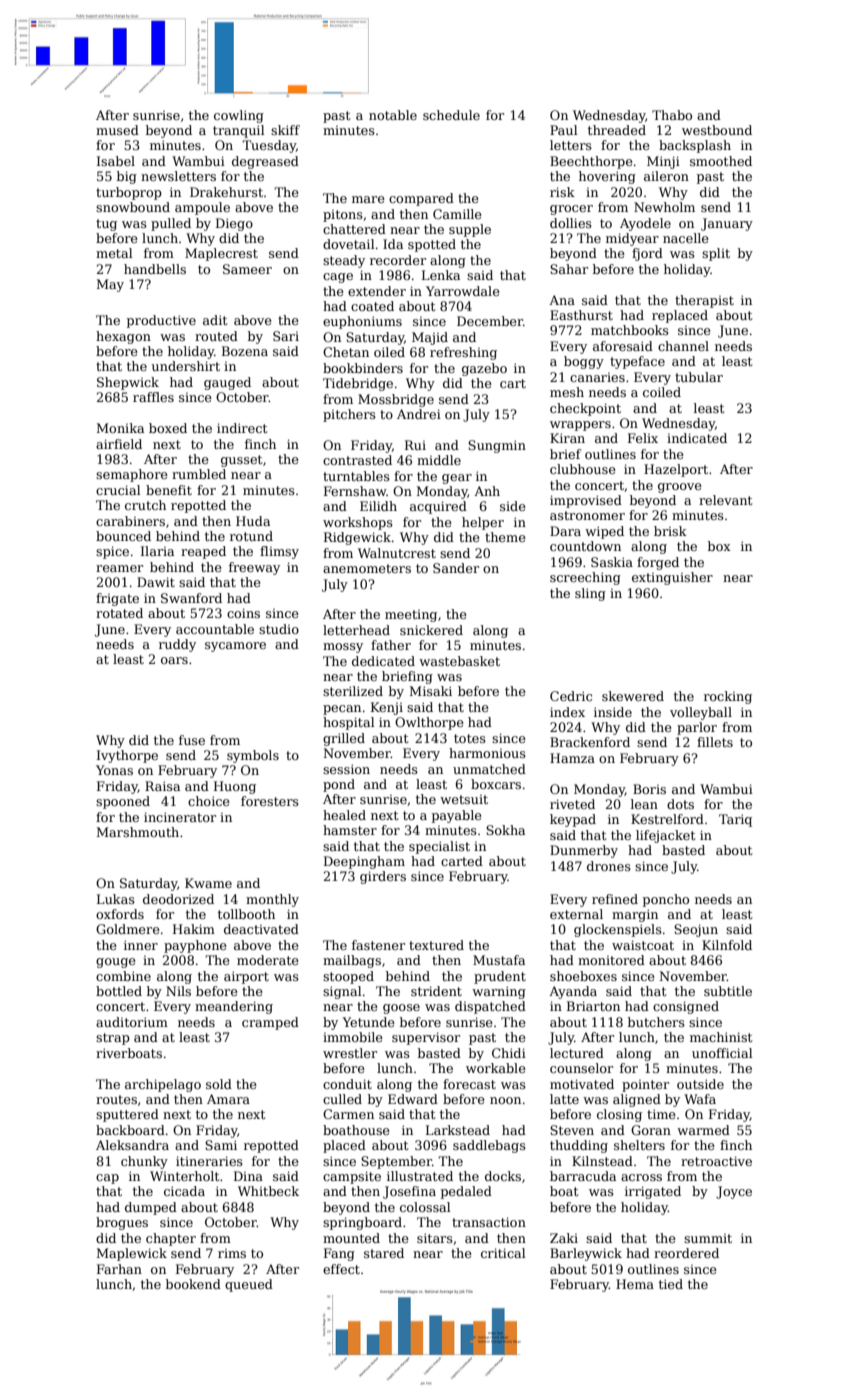  I want to click on archipelago, so click(163, 1085).
